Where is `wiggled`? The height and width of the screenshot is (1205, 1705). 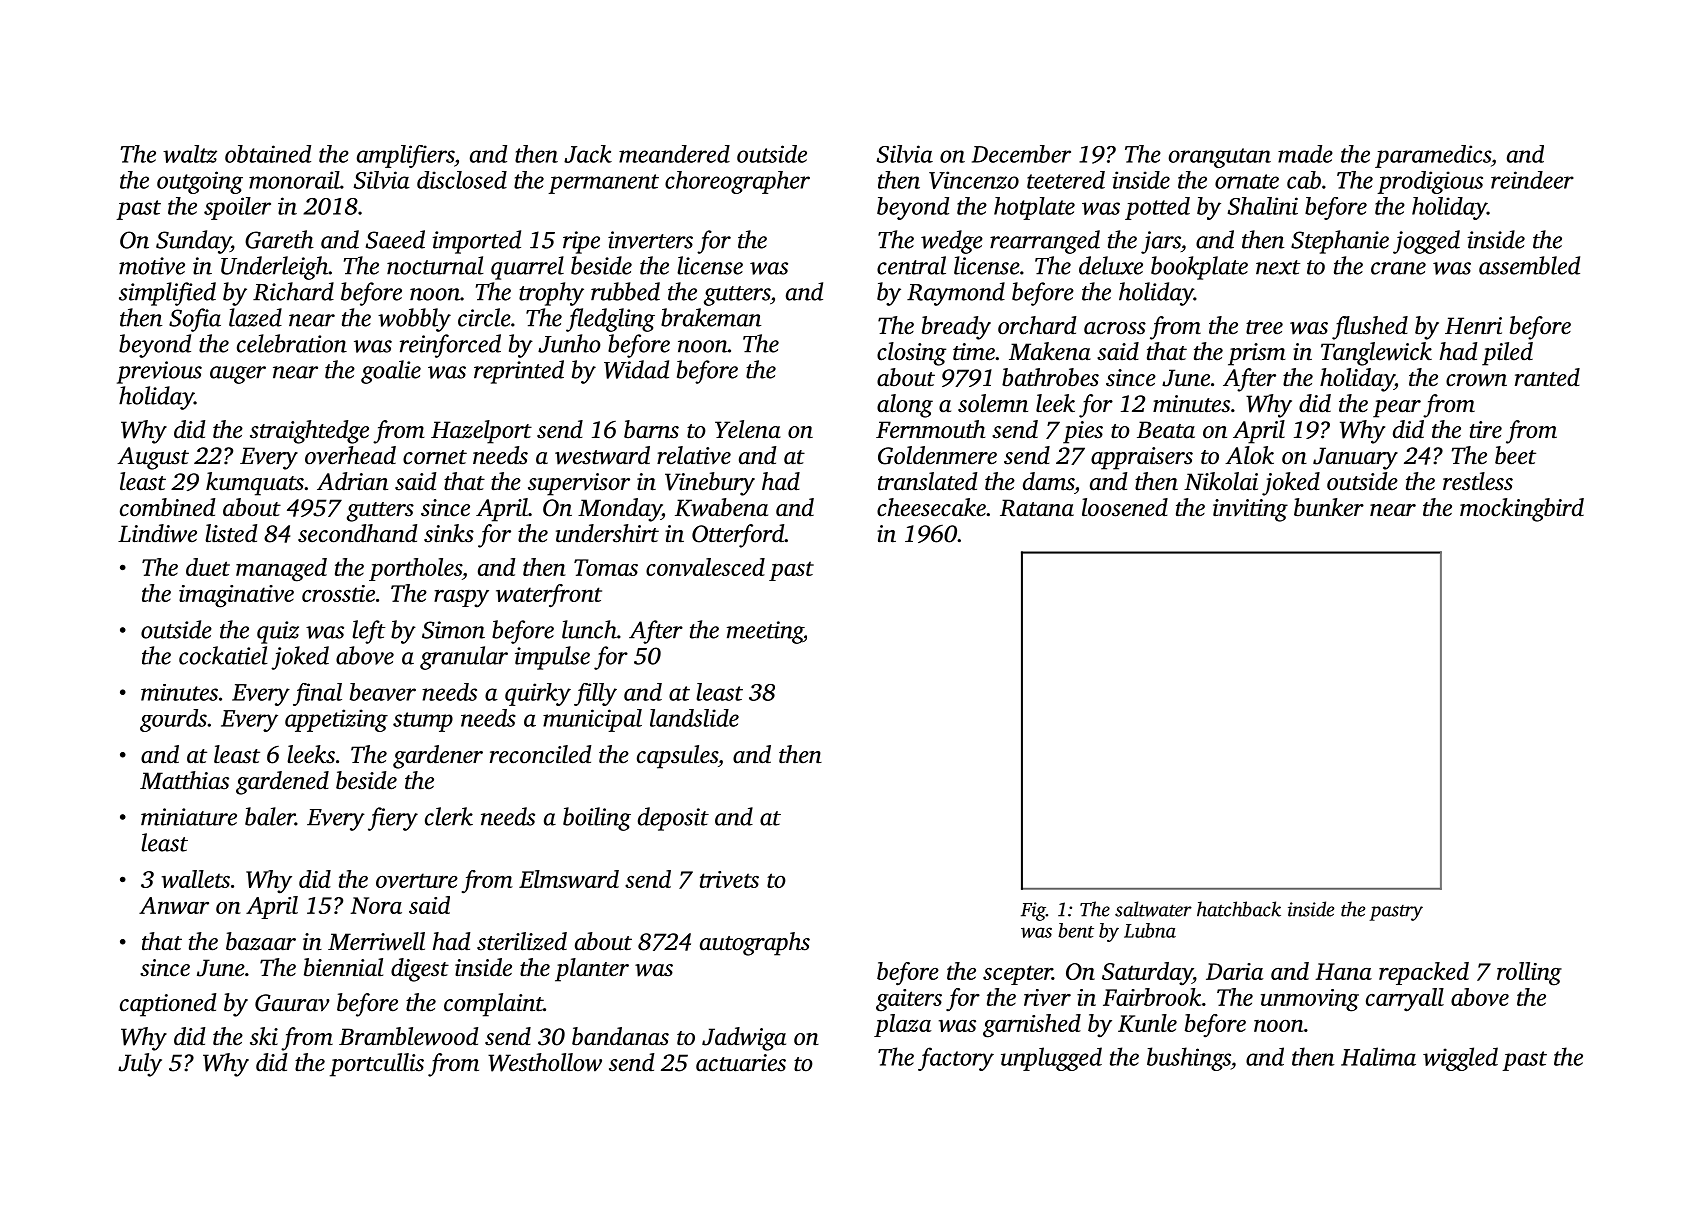
wiggled is located at coordinates (1460, 1059).
